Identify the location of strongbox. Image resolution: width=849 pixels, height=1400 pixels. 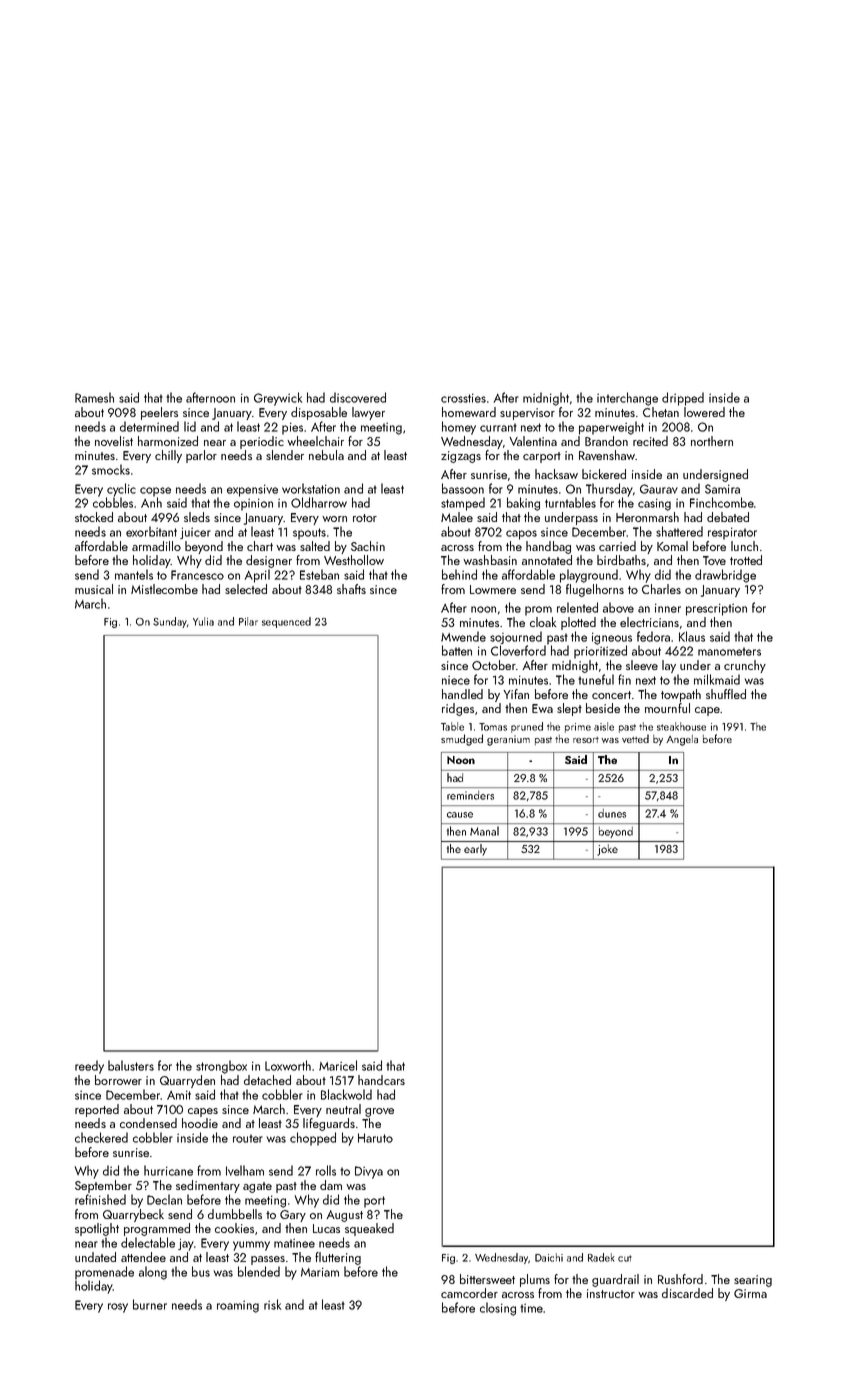
(221, 1067).
